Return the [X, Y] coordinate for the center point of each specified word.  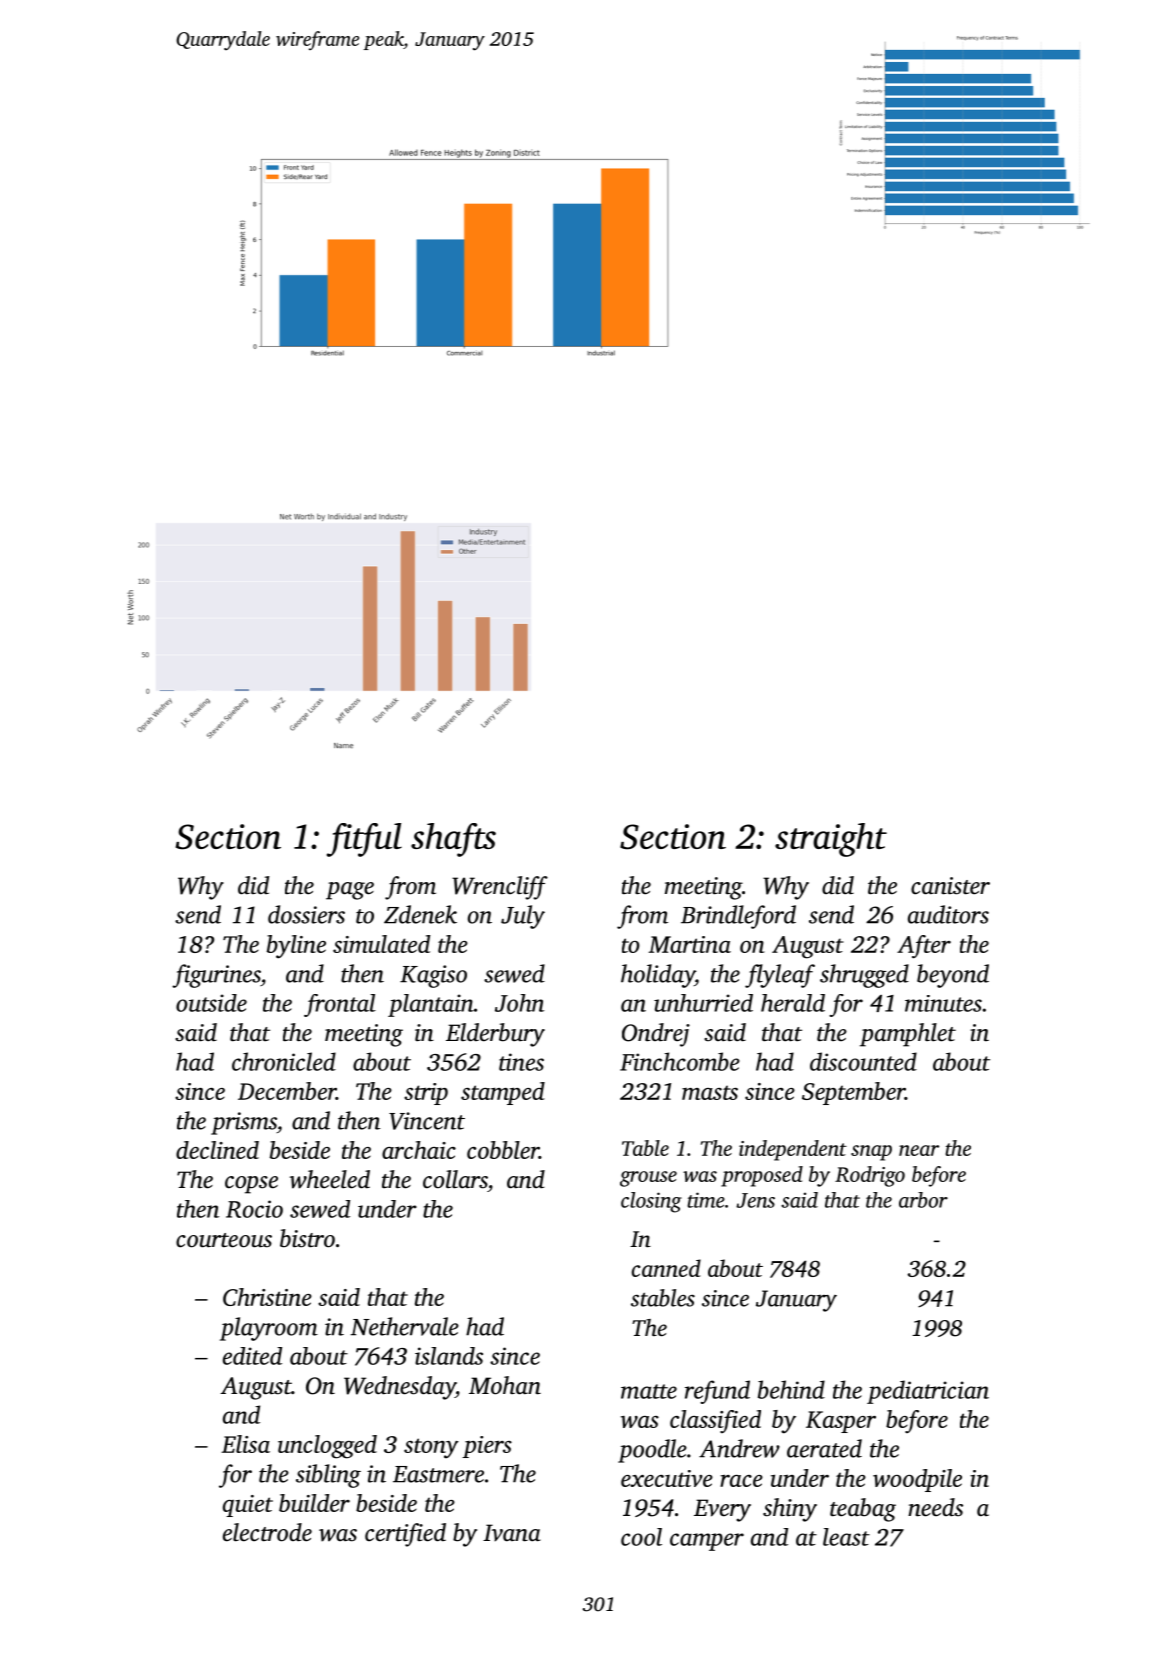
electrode [267, 1532]
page [350, 891]
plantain [431, 1005]
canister [950, 886]
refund [717, 1392]
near [919, 1150]
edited [252, 1356]
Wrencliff [500, 888]
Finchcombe [680, 1061]
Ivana [512, 1533]
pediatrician [928, 1392]
